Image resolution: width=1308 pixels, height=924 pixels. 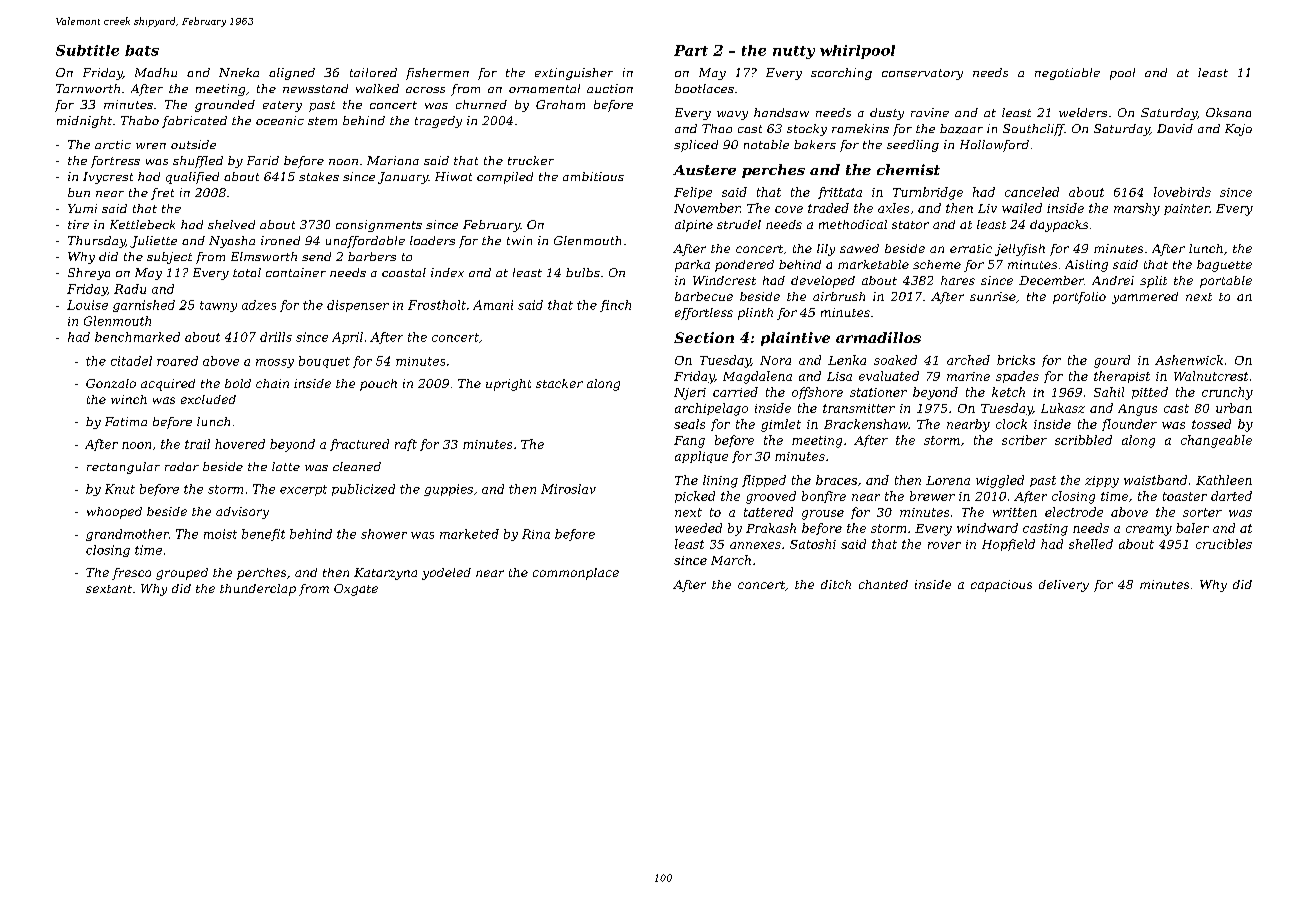 What do you see at coordinates (971, 248) in the page?
I see `erratic` at bounding box center [971, 248].
